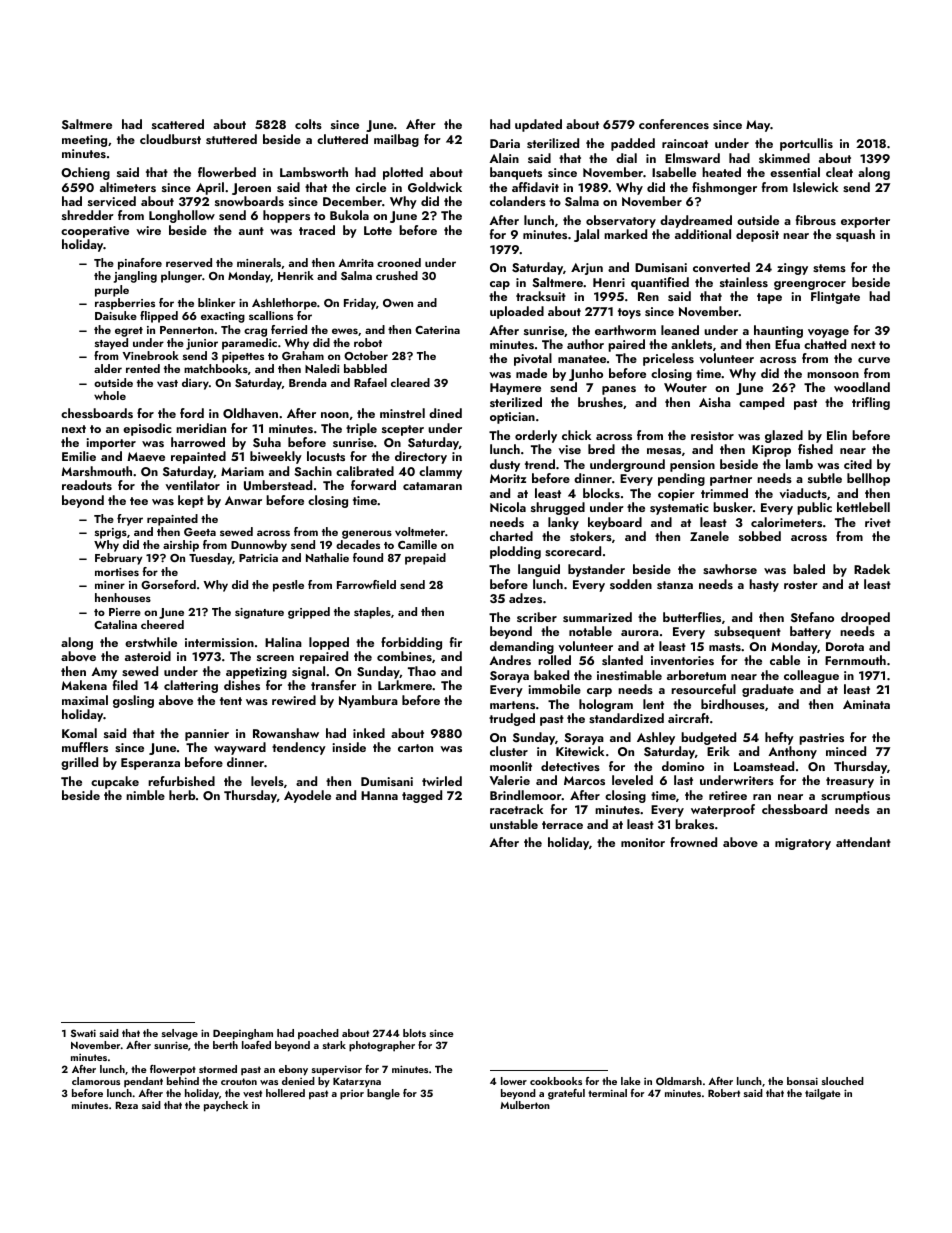  Describe the element at coordinates (660, 283) in the screenshot. I see `quantified` at that location.
